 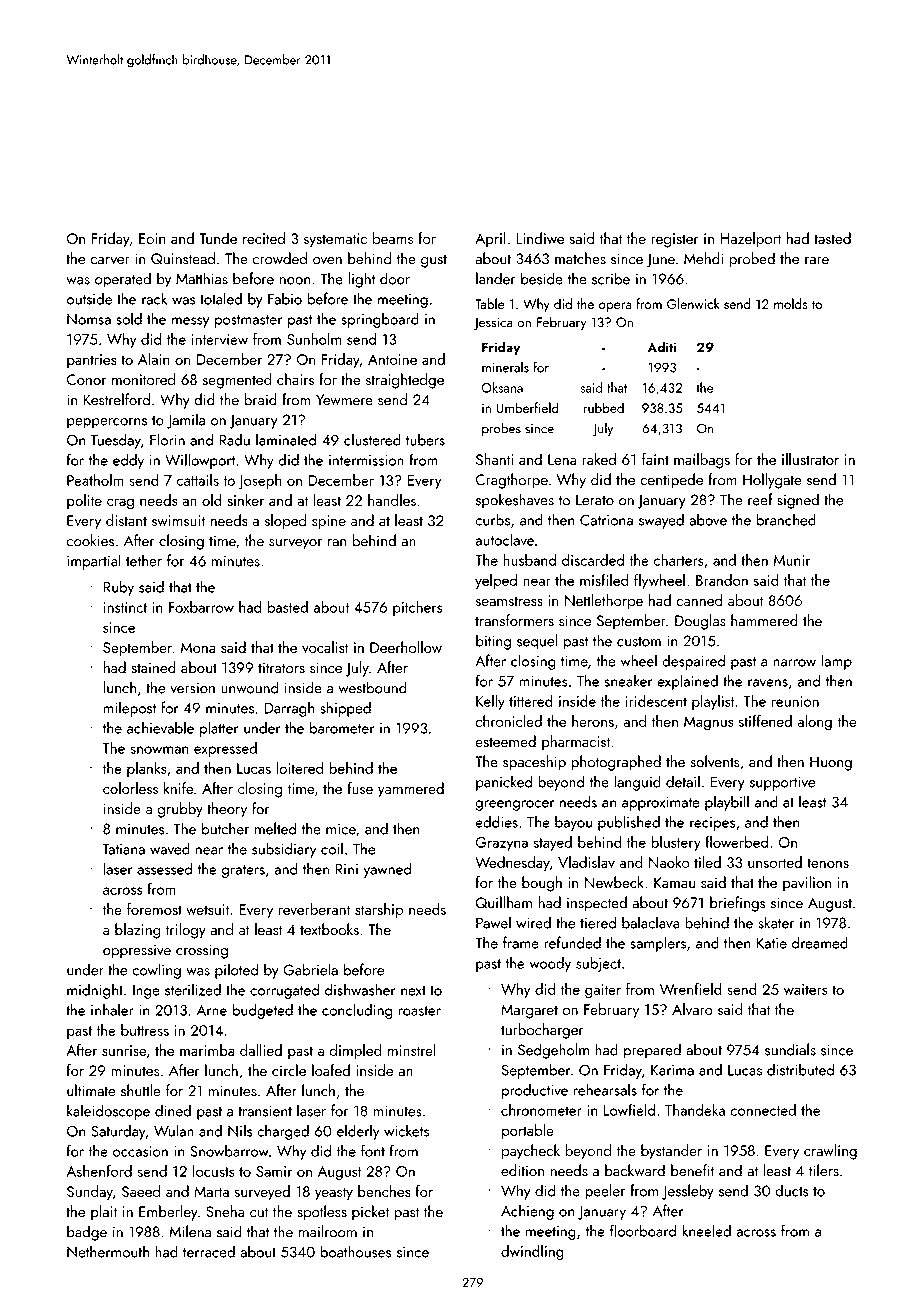 I want to click on Eoin, so click(x=152, y=238).
